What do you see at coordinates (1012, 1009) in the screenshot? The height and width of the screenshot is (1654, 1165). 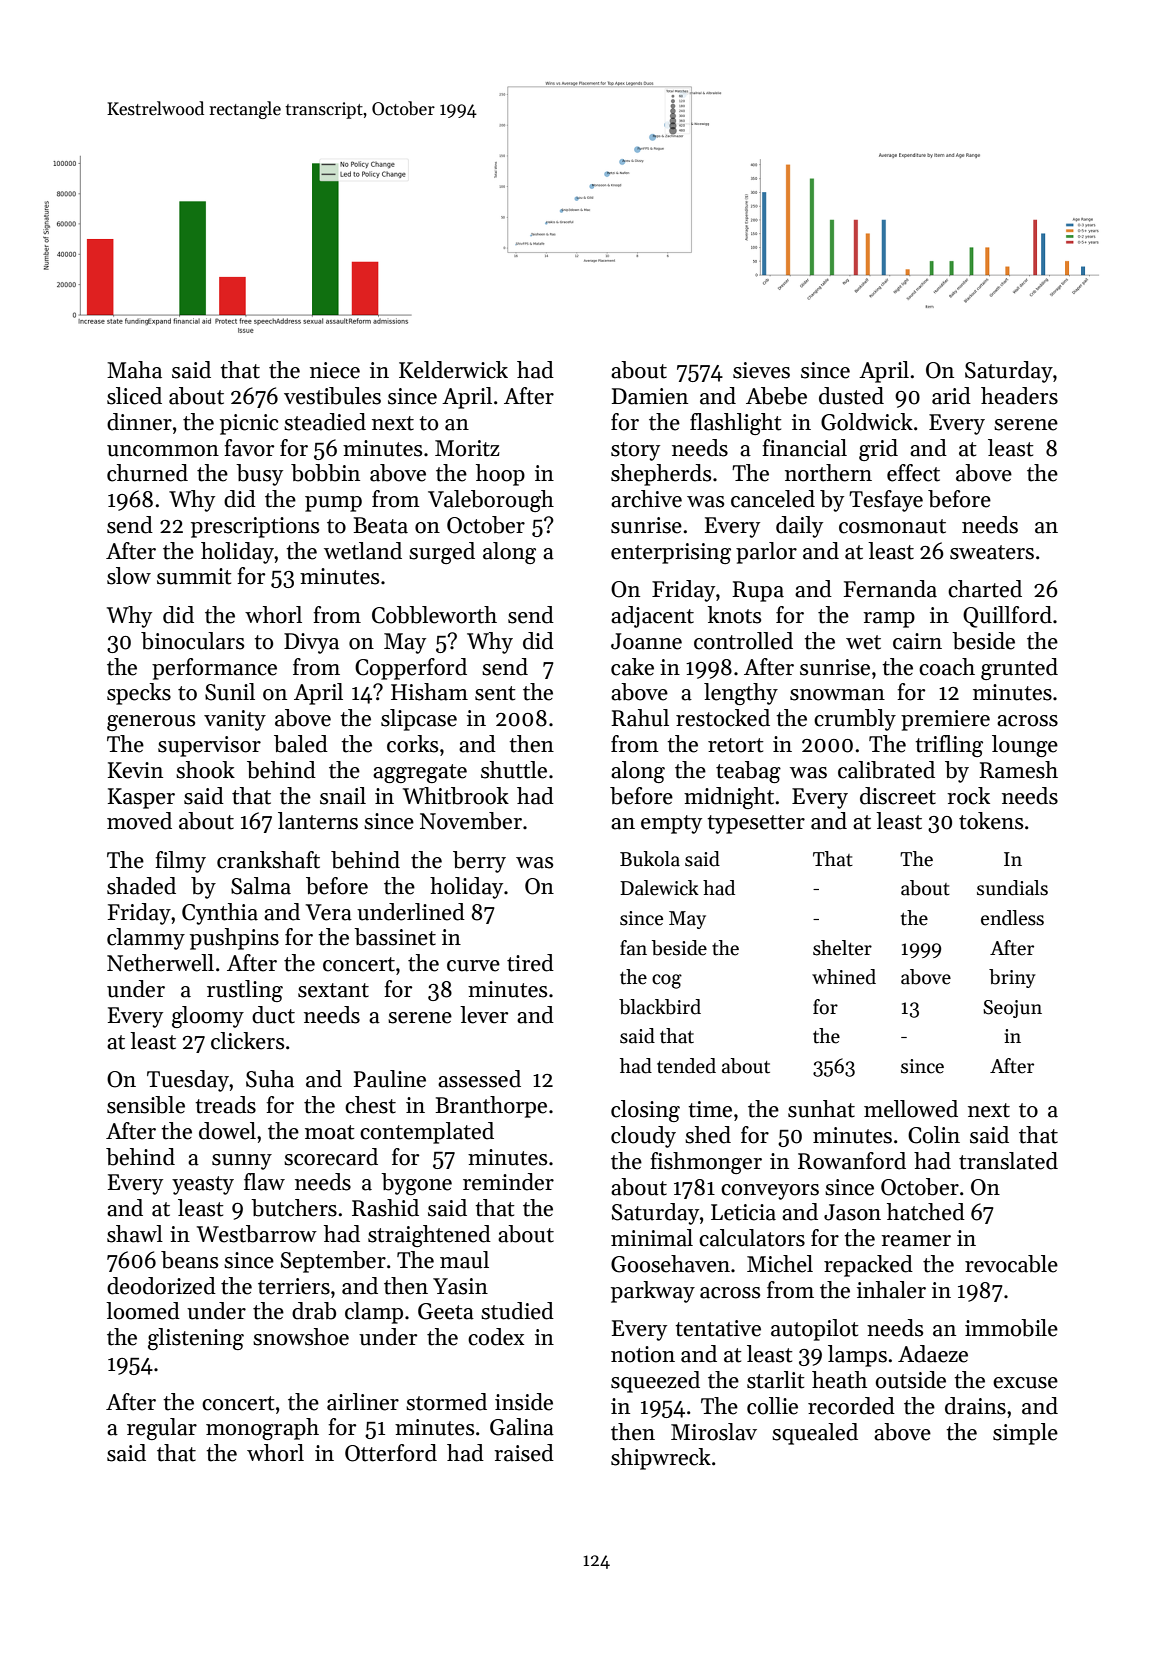 I see `Seojun` at bounding box center [1012, 1009].
